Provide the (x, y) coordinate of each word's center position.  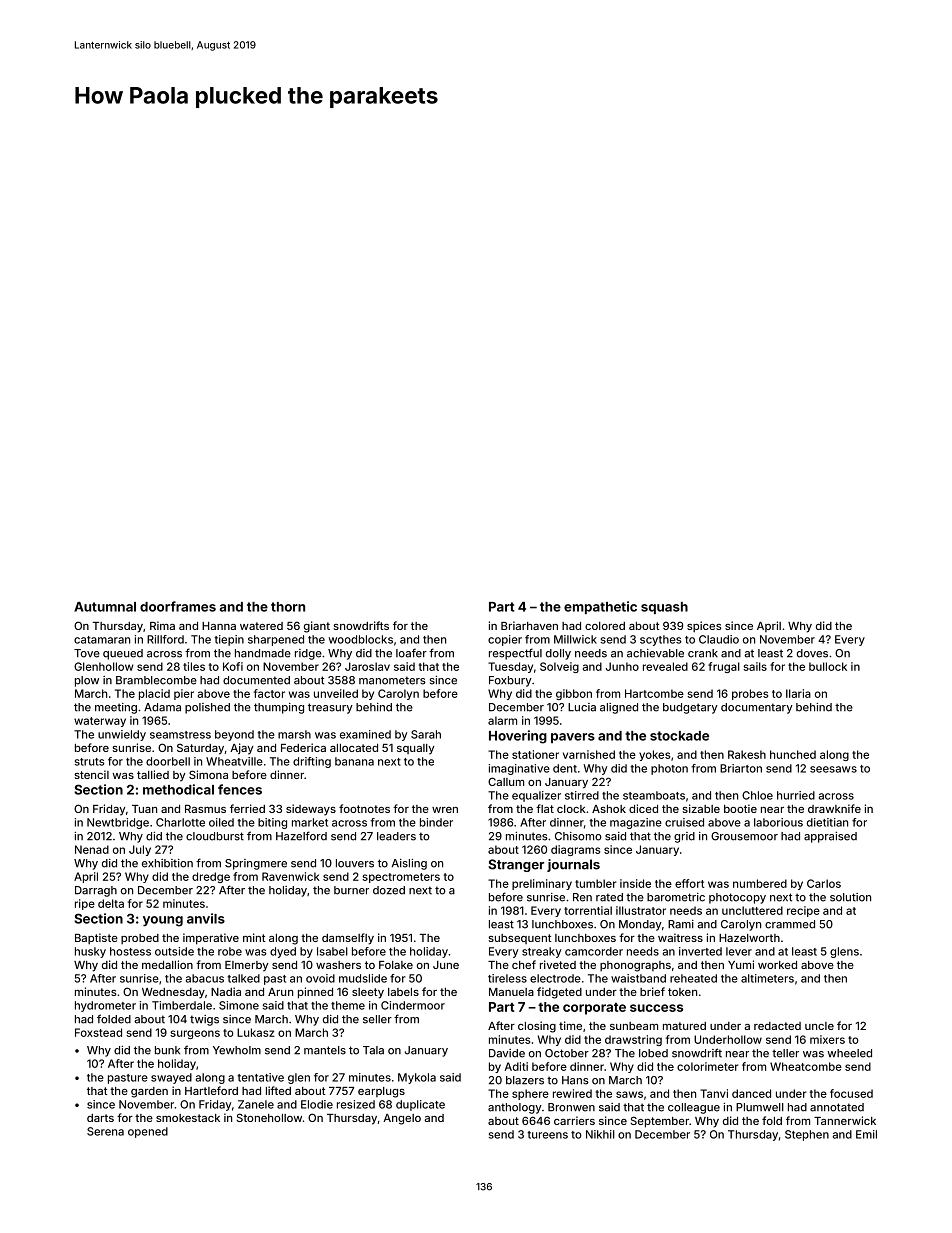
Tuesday (510, 667)
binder (436, 822)
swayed (171, 1078)
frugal (724, 667)
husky (90, 952)
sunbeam (634, 1026)
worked (777, 965)
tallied (153, 774)
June (446, 965)
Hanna (219, 626)
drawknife (834, 808)
